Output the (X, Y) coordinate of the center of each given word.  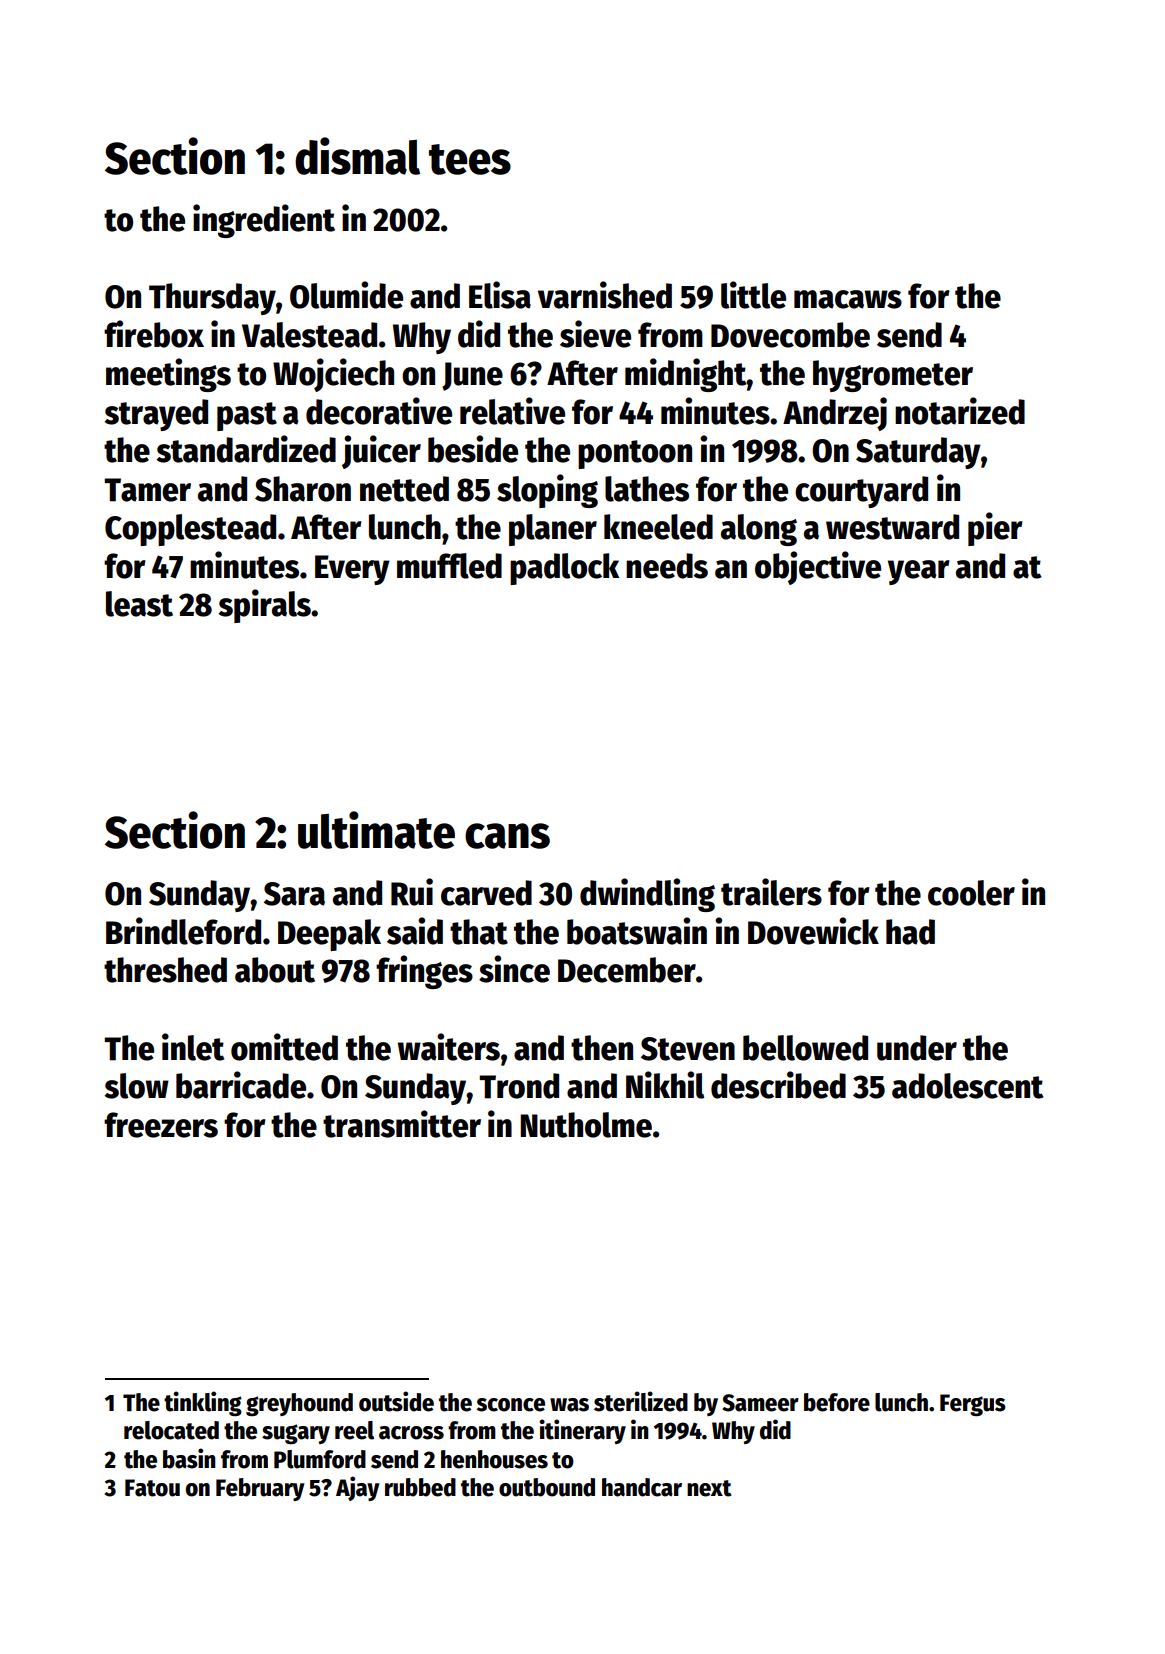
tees (470, 159)
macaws (848, 299)
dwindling (647, 895)
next (709, 1488)
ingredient (264, 221)
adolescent (968, 1086)
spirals (264, 606)
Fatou (152, 1488)
